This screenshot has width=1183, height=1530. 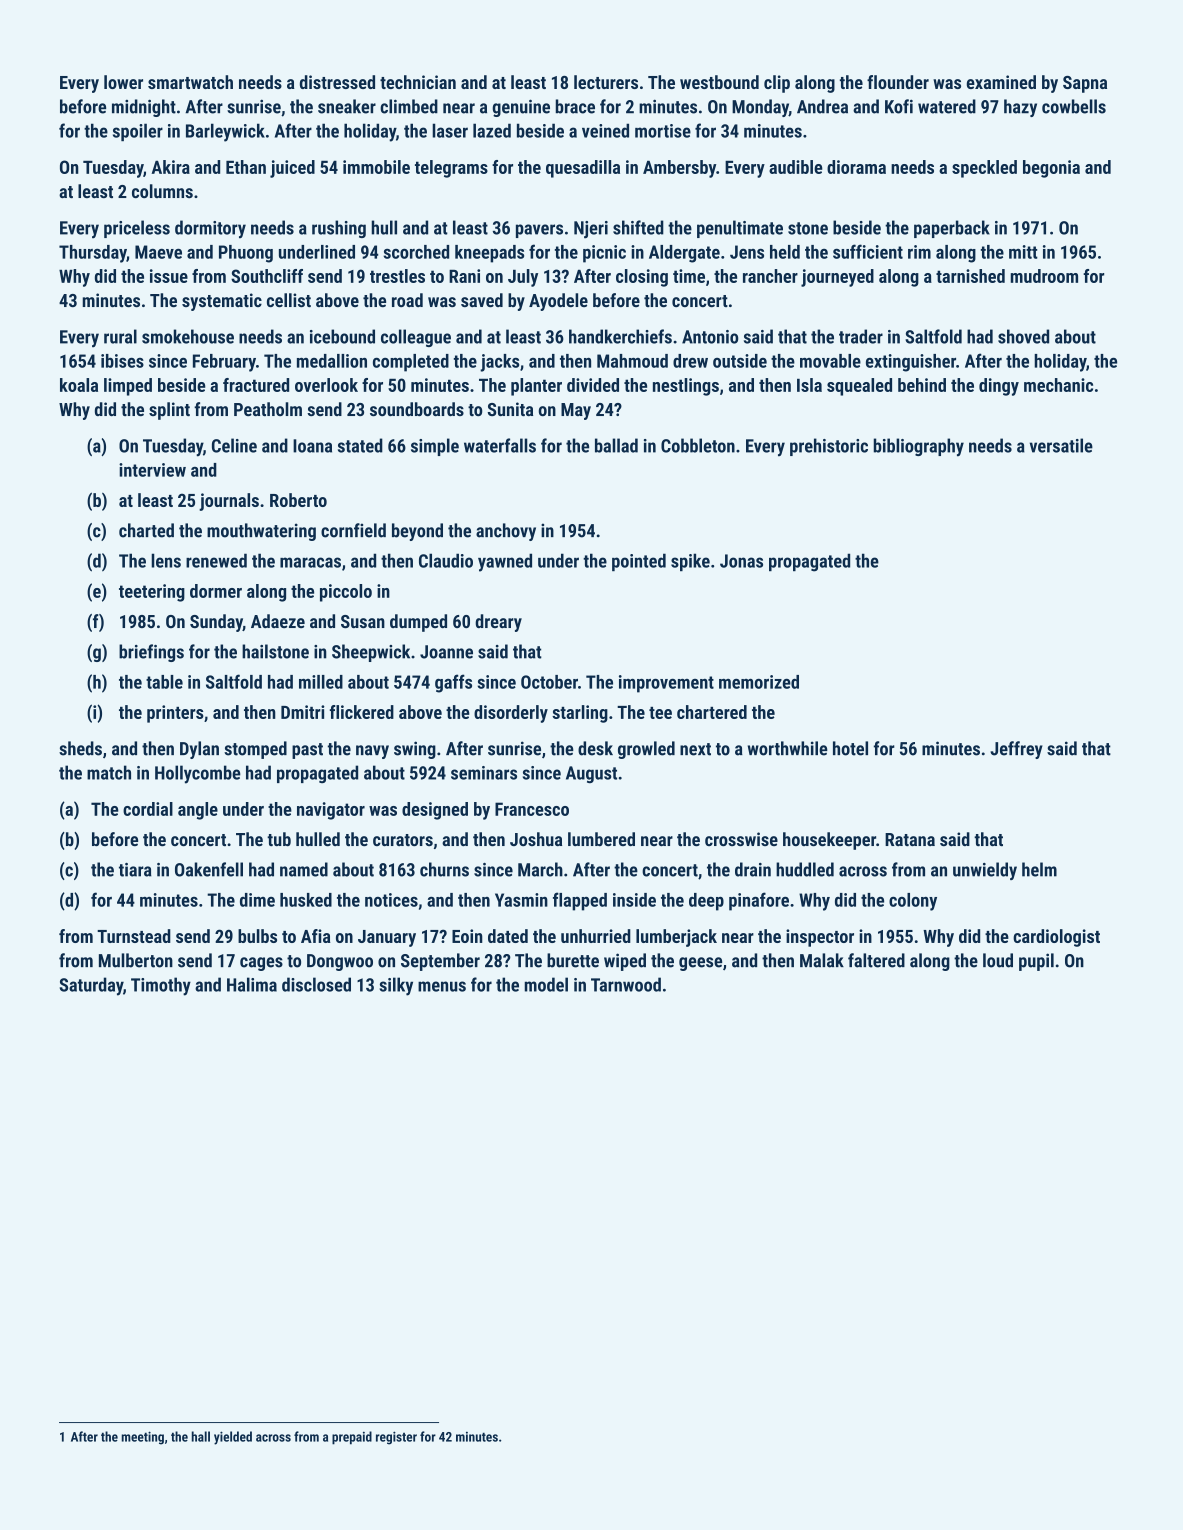 I want to click on dumped, so click(x=418, y=623).
